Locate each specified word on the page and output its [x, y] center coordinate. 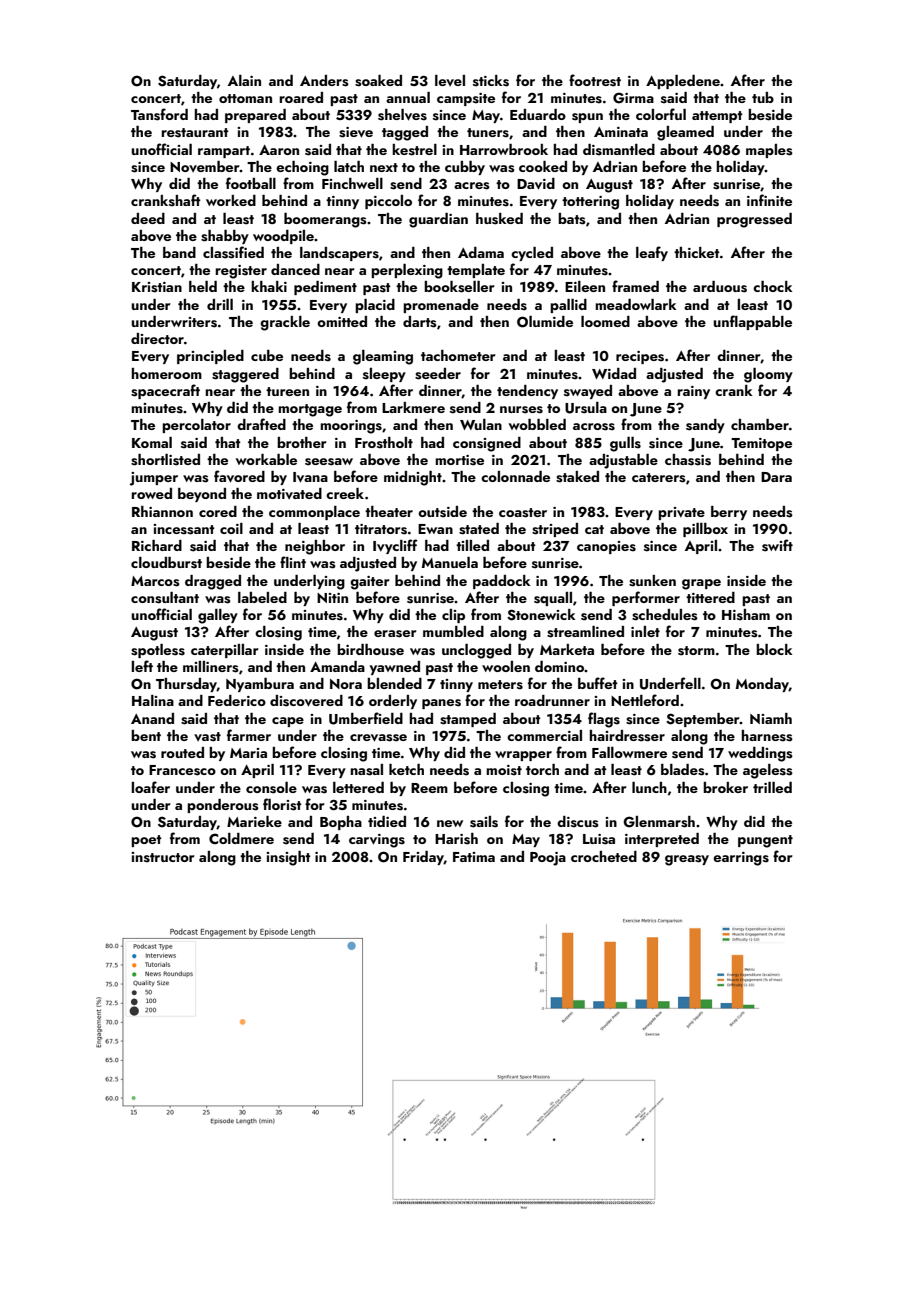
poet [146, 841]
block [774, 649]
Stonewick [541, 615]
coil [231, 528]
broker [725, 787]
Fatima [474, 857]
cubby [465, 168]
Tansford [159, 114]
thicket [697, 252]
